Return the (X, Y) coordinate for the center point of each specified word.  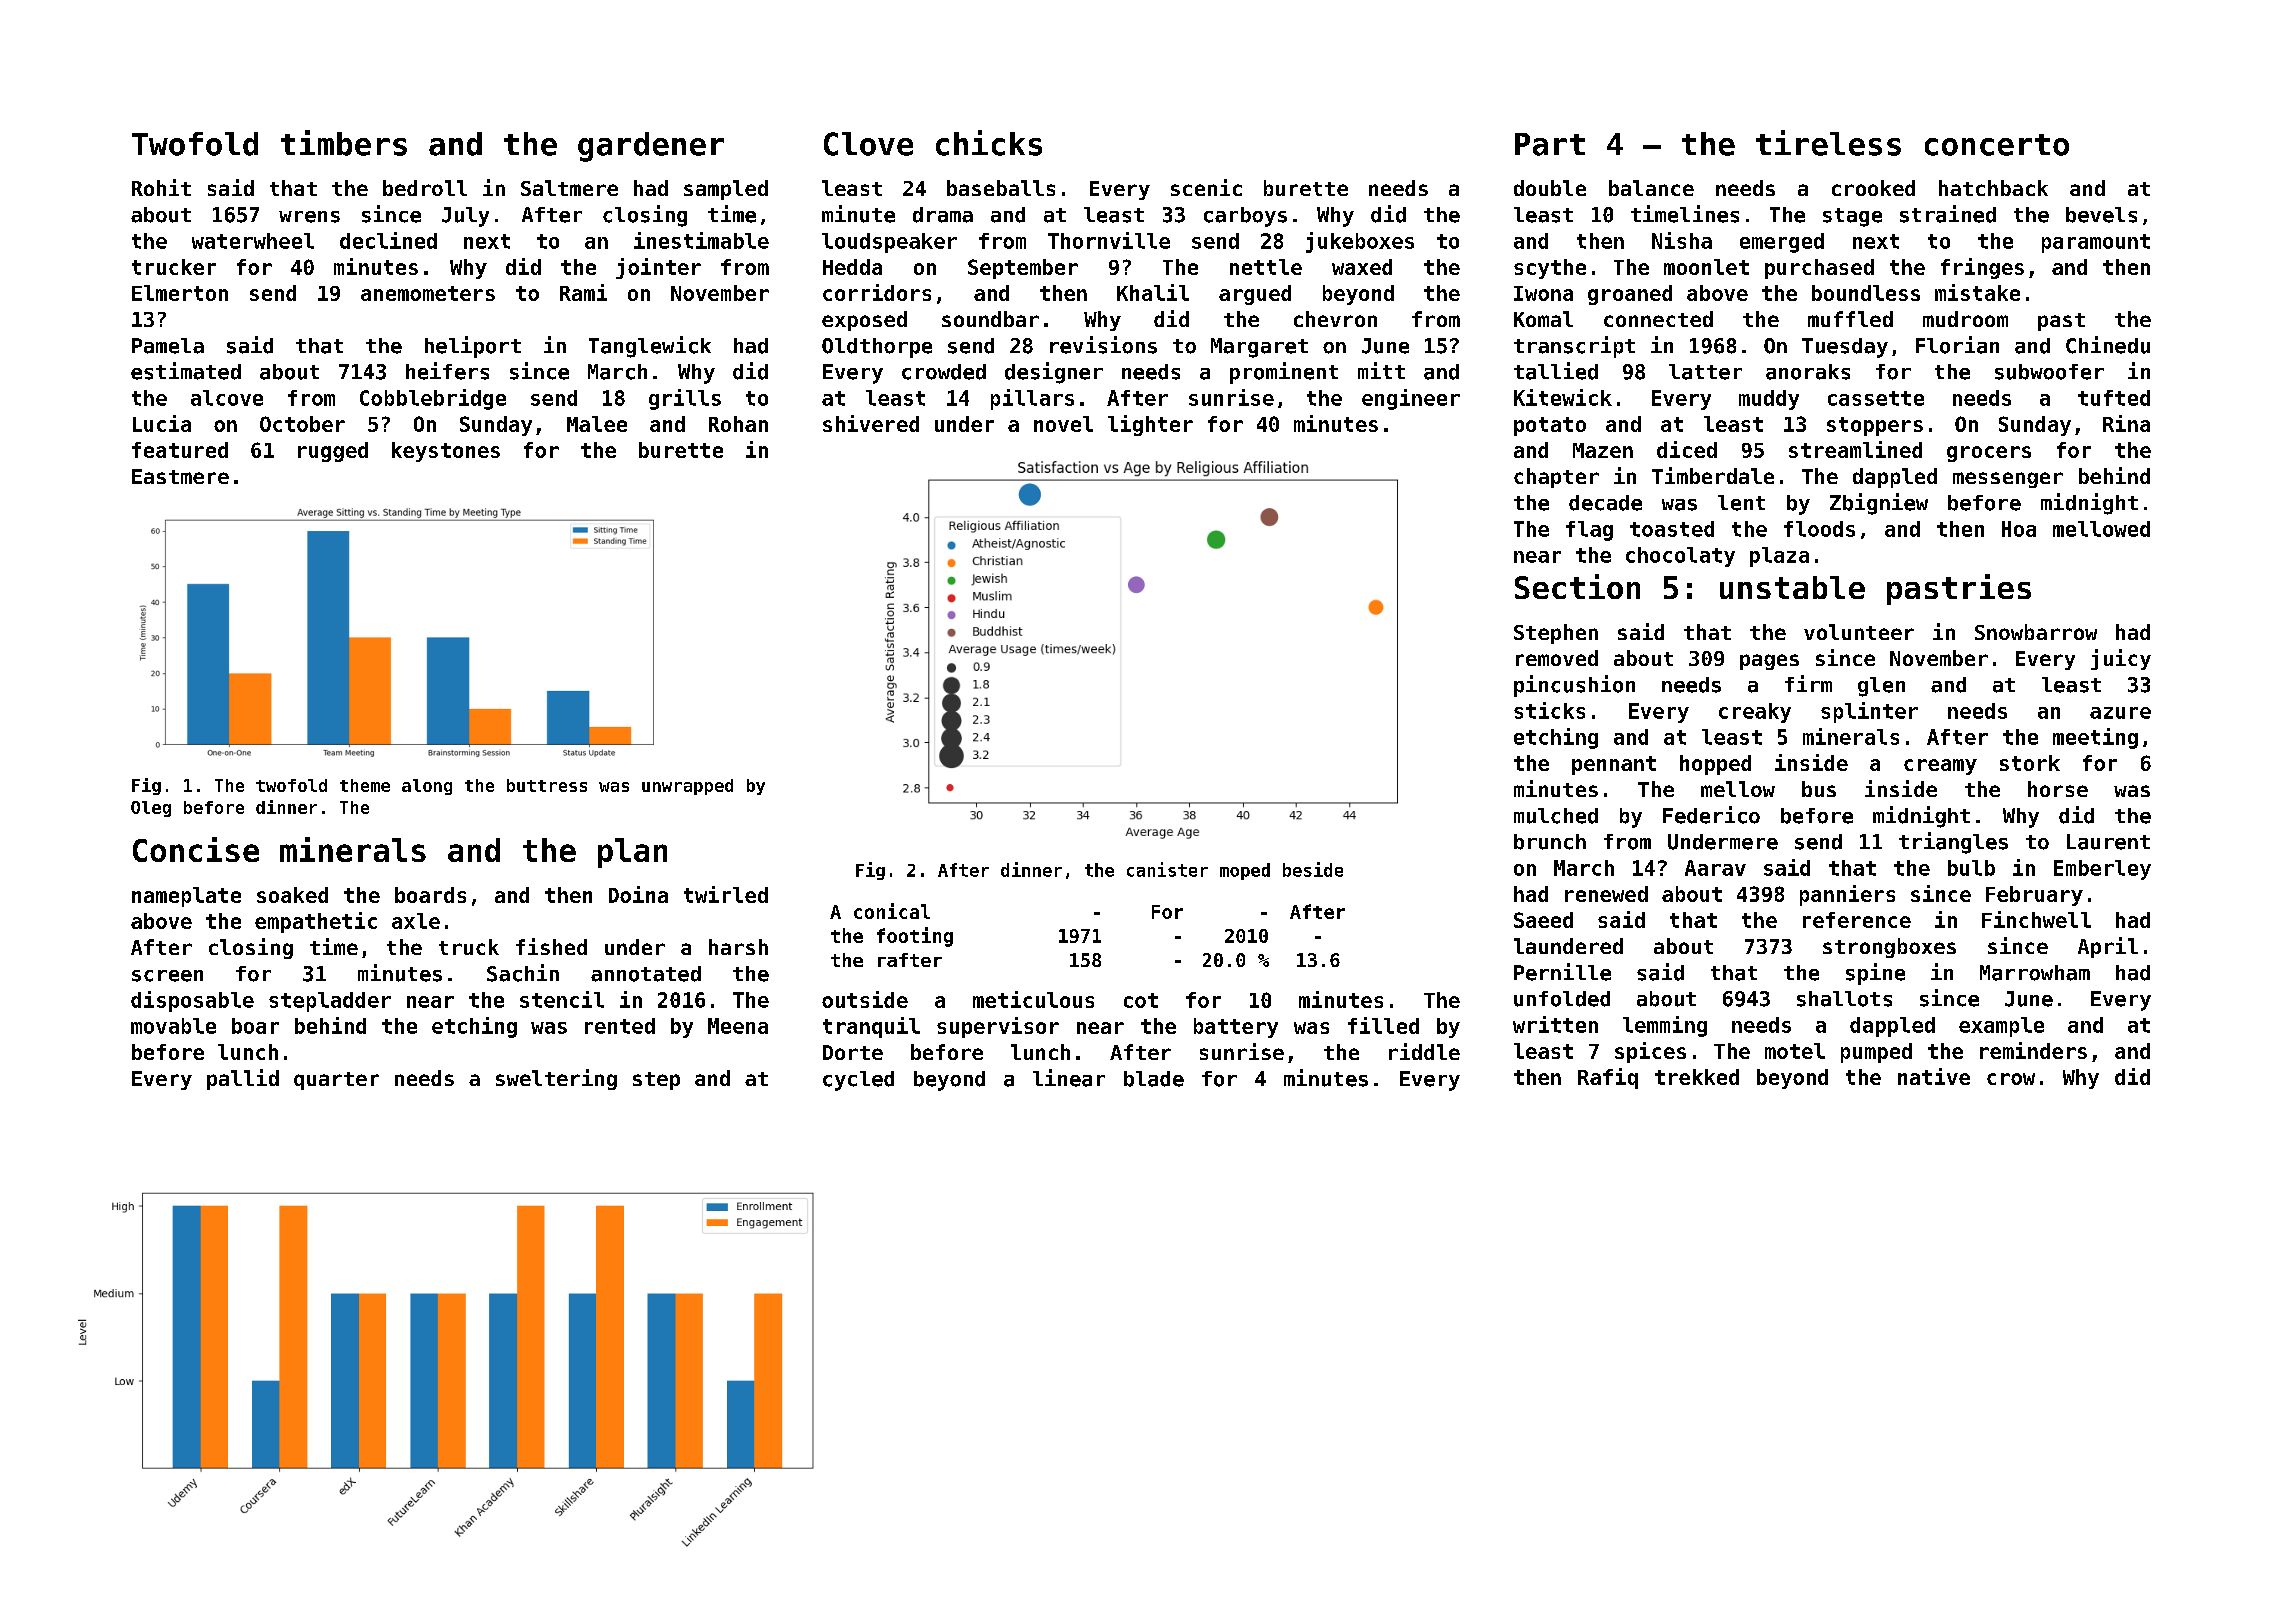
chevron (1335, 319)
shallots (1844, 999)
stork (2030, 763)
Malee (597, 424)
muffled (1850, 319)
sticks (1549, 710)
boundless (1866, 293)
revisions (1103, 345)
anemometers (428, 293)
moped (1245, 871)
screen (167, 976)
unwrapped (687, 787)
